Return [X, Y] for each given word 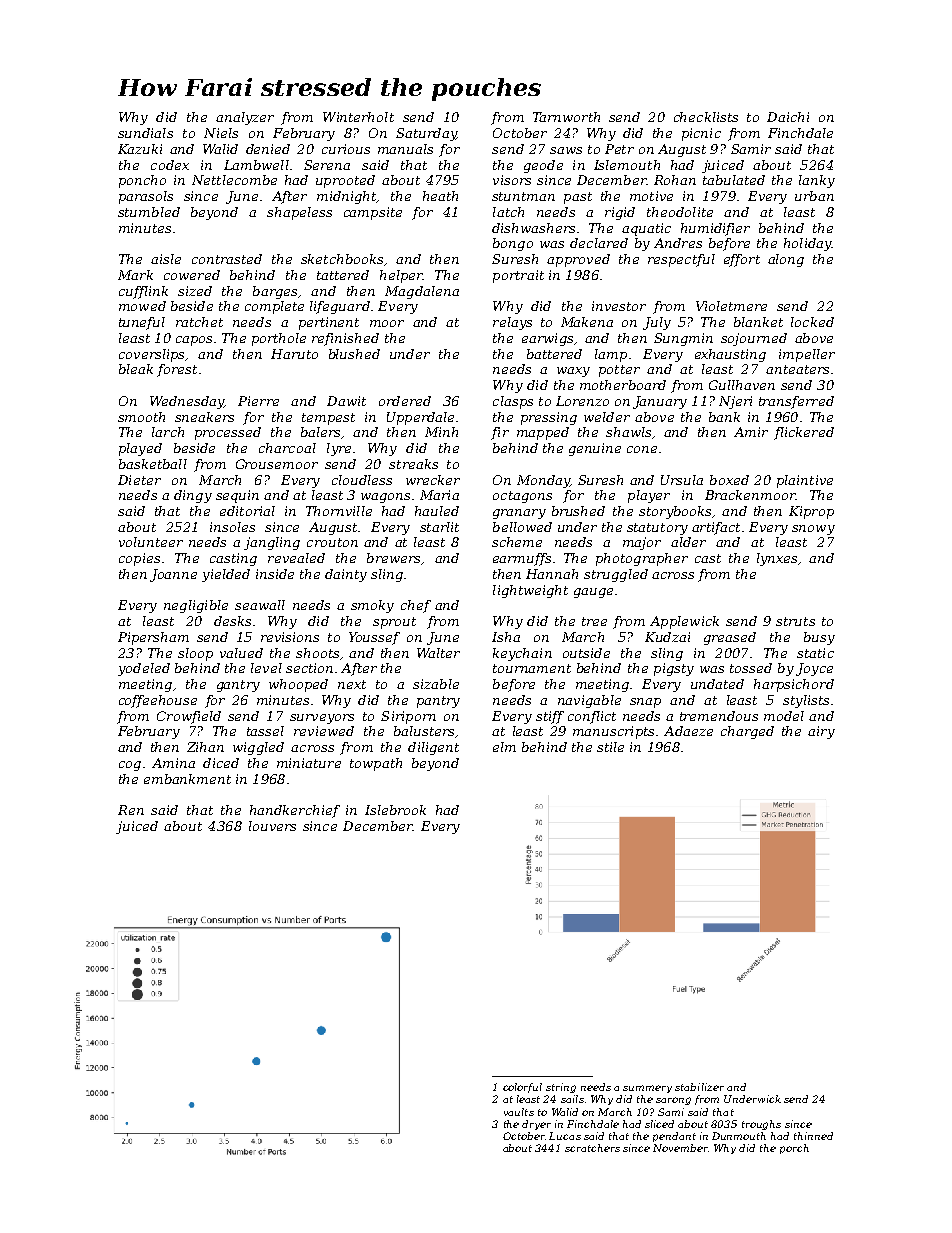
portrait [518, 276]
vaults [519, 1112]
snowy [813, 530]
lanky [817, 181]
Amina [173, 763]
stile [610, 747]
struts [795, 621]
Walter [438, 653]
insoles [232, 527]
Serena [327, 165]
